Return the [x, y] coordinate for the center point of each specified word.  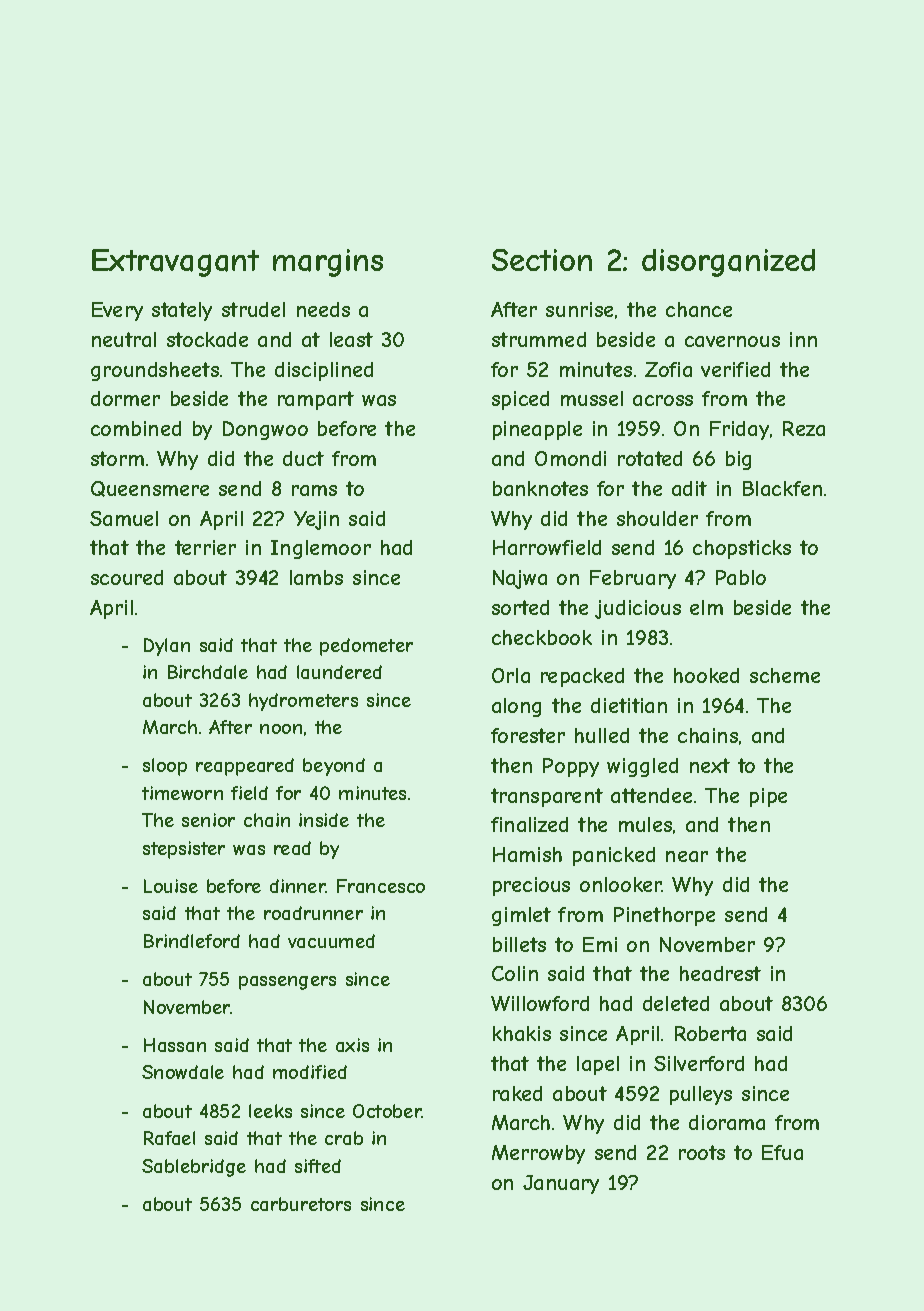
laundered [339, 672]
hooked [706, 675]
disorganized [728, 263]
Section [542, 260]
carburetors [301, 1204]
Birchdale [208, 672]
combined [136, 428]
